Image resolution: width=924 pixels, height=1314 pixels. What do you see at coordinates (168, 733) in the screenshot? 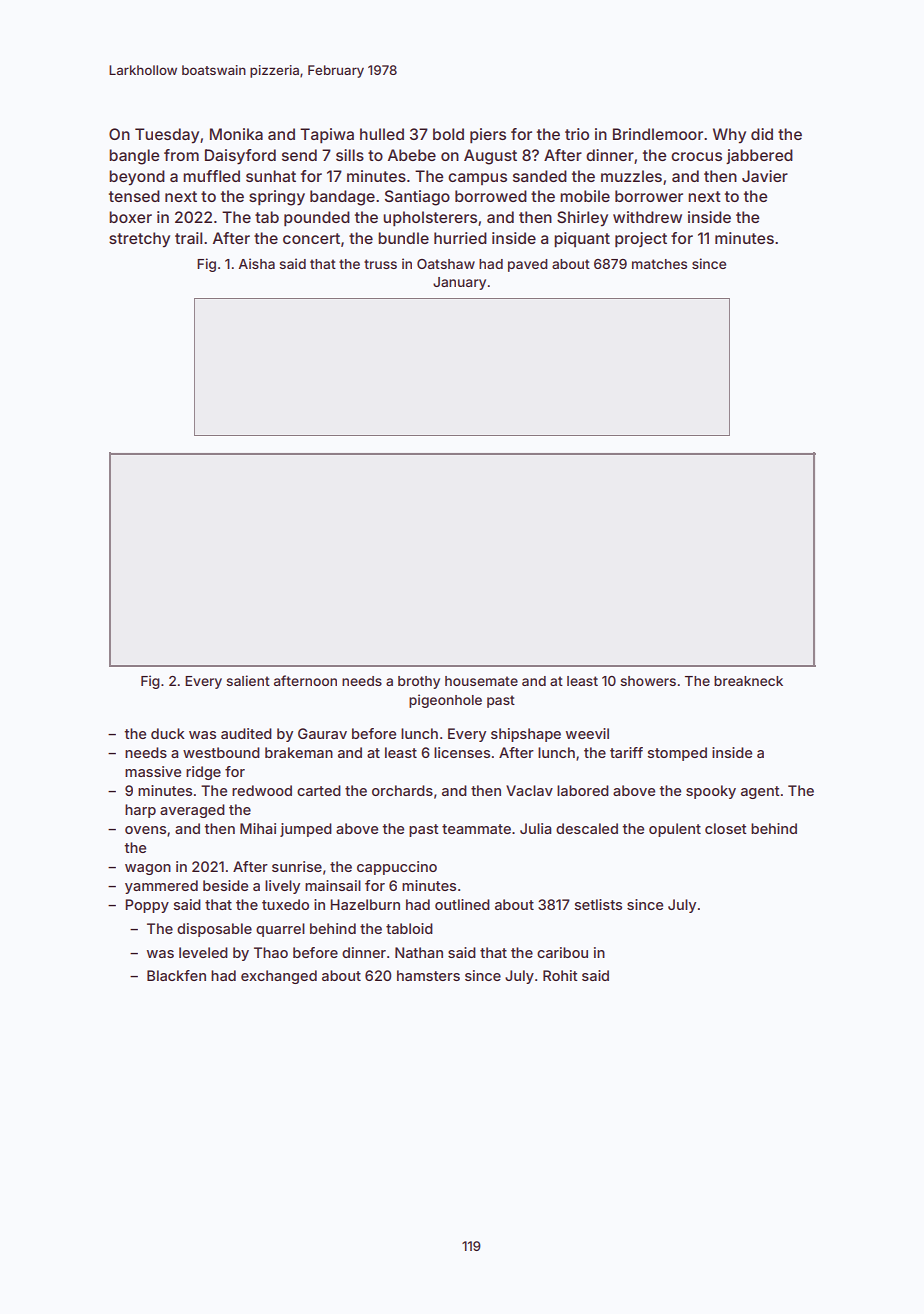
I see `duck` at bounding box center [168, 733].
